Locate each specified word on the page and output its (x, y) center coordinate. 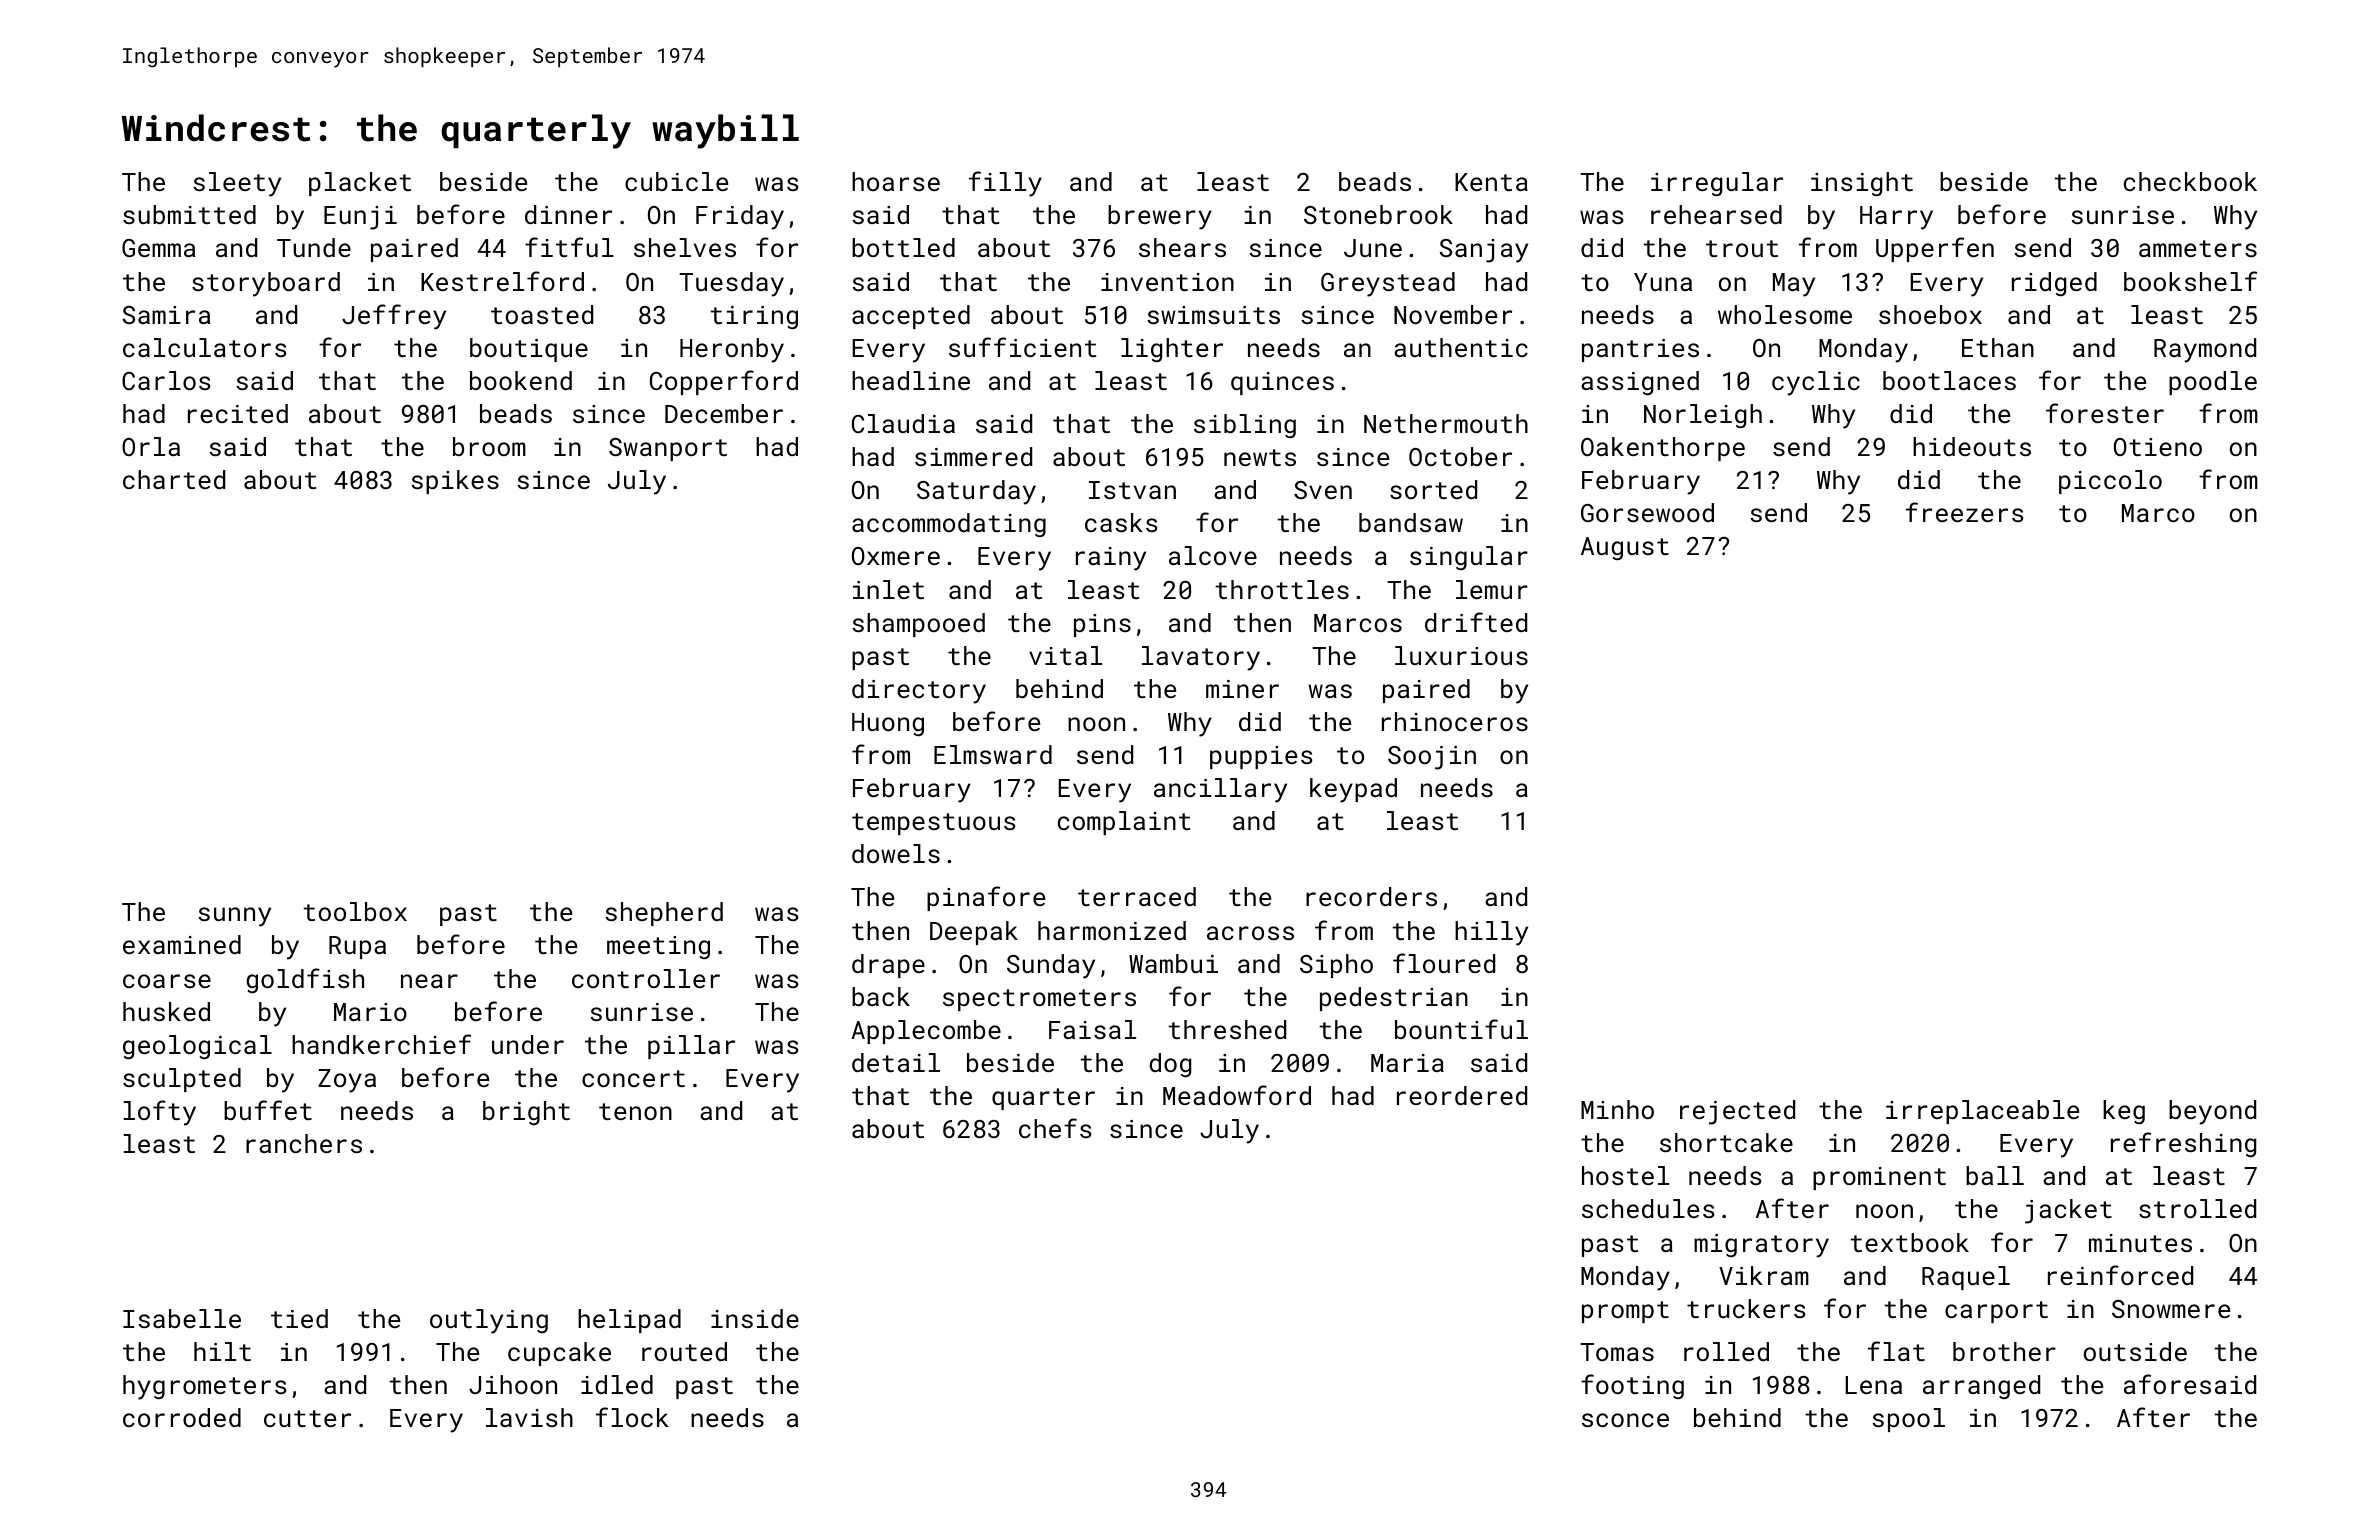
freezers (1965, 512)
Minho (1617, 1109)
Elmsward (993, 754)
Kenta (1491, 182)
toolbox (355, 911)
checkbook (2190, 181)
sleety (237, 184)
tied (299, 1318)
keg (2124, 1112)
